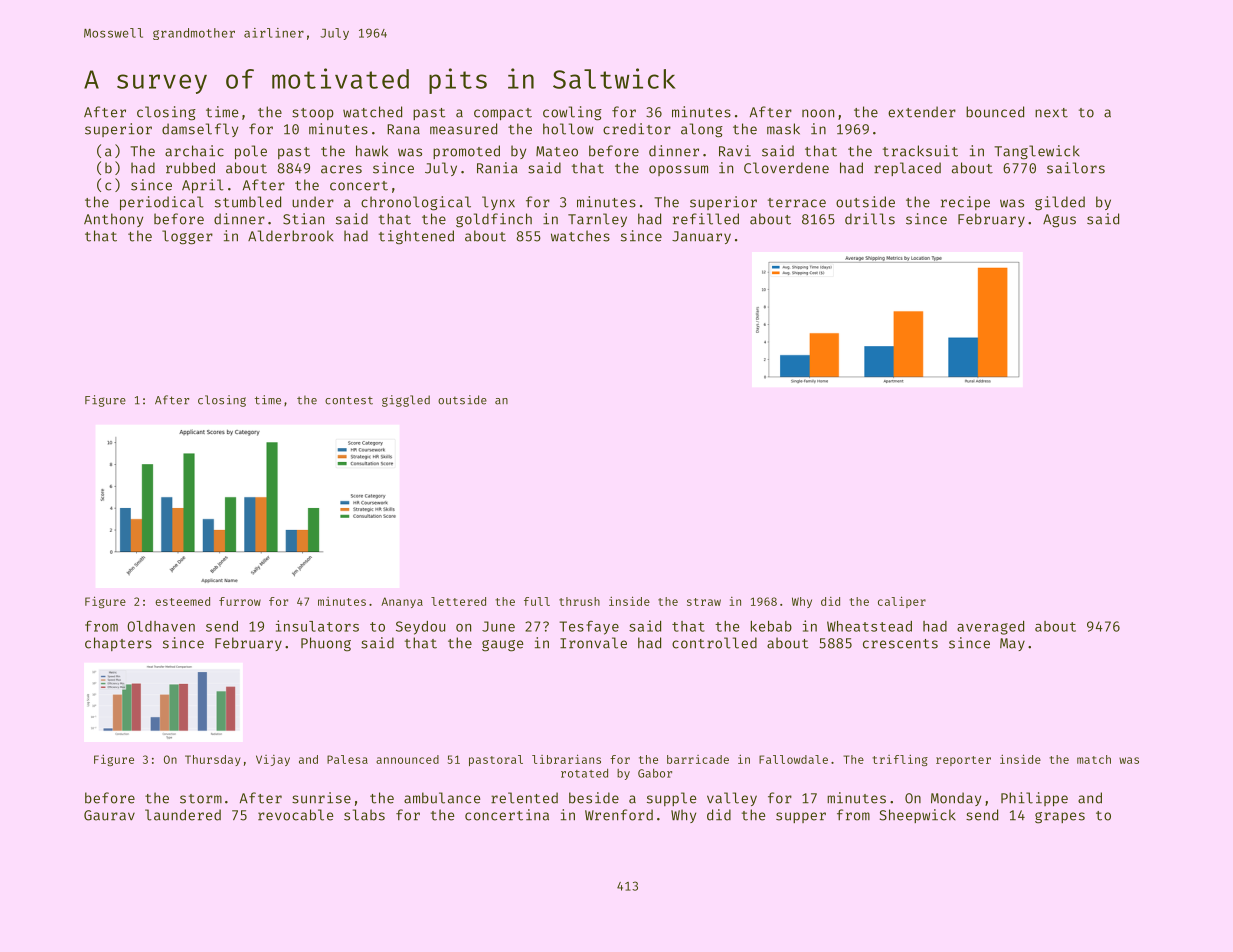 This document has height=952, width=1233. What do you see at coordinates (406, 401) in the document?
I see `giggled` at bounding box center [406, 401].
